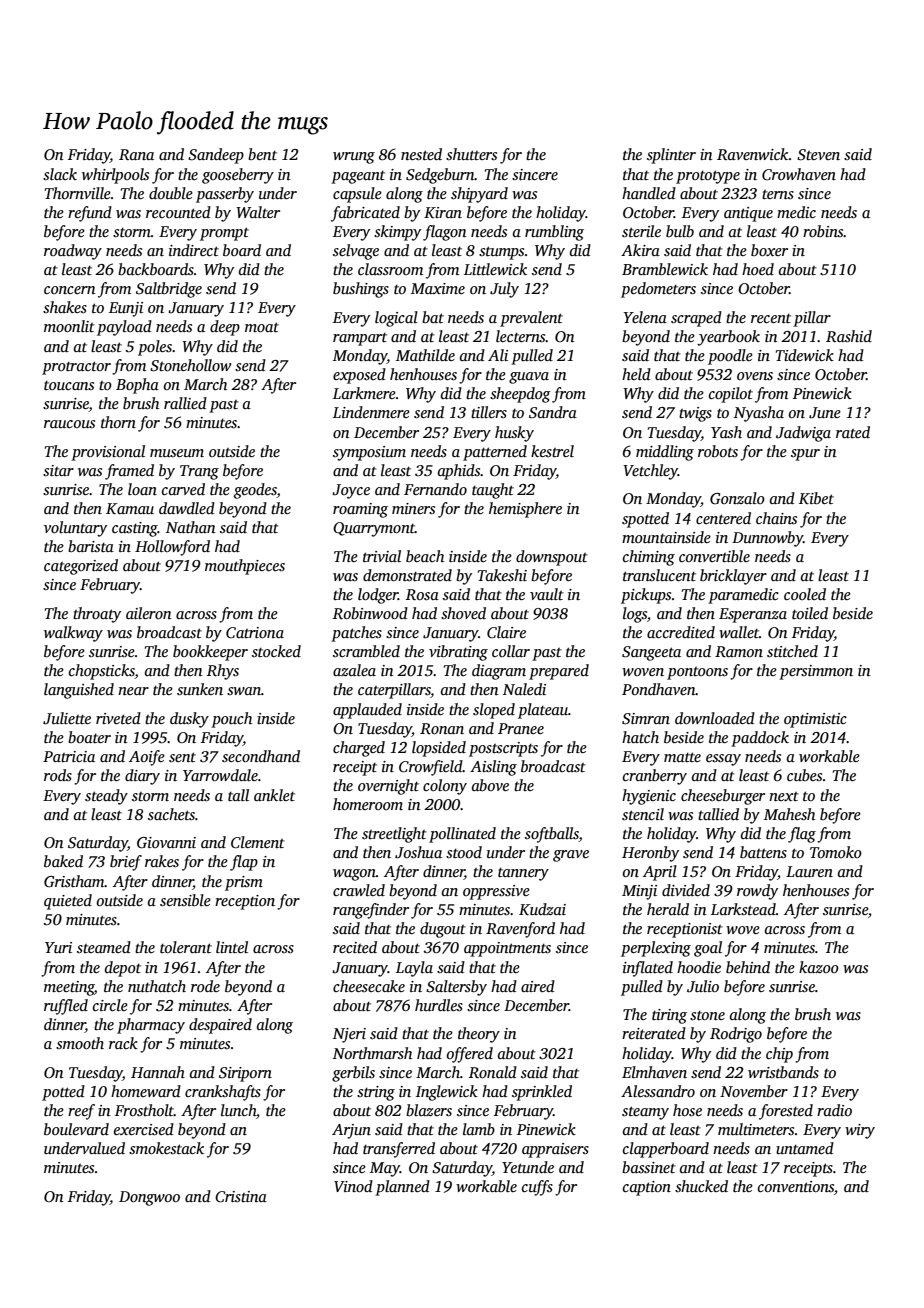 The height and width of the page is (1308, 924). What do you see at coordinates (819, 967) in the page?
I see `kazoo` at bounding box center [819, 967].
